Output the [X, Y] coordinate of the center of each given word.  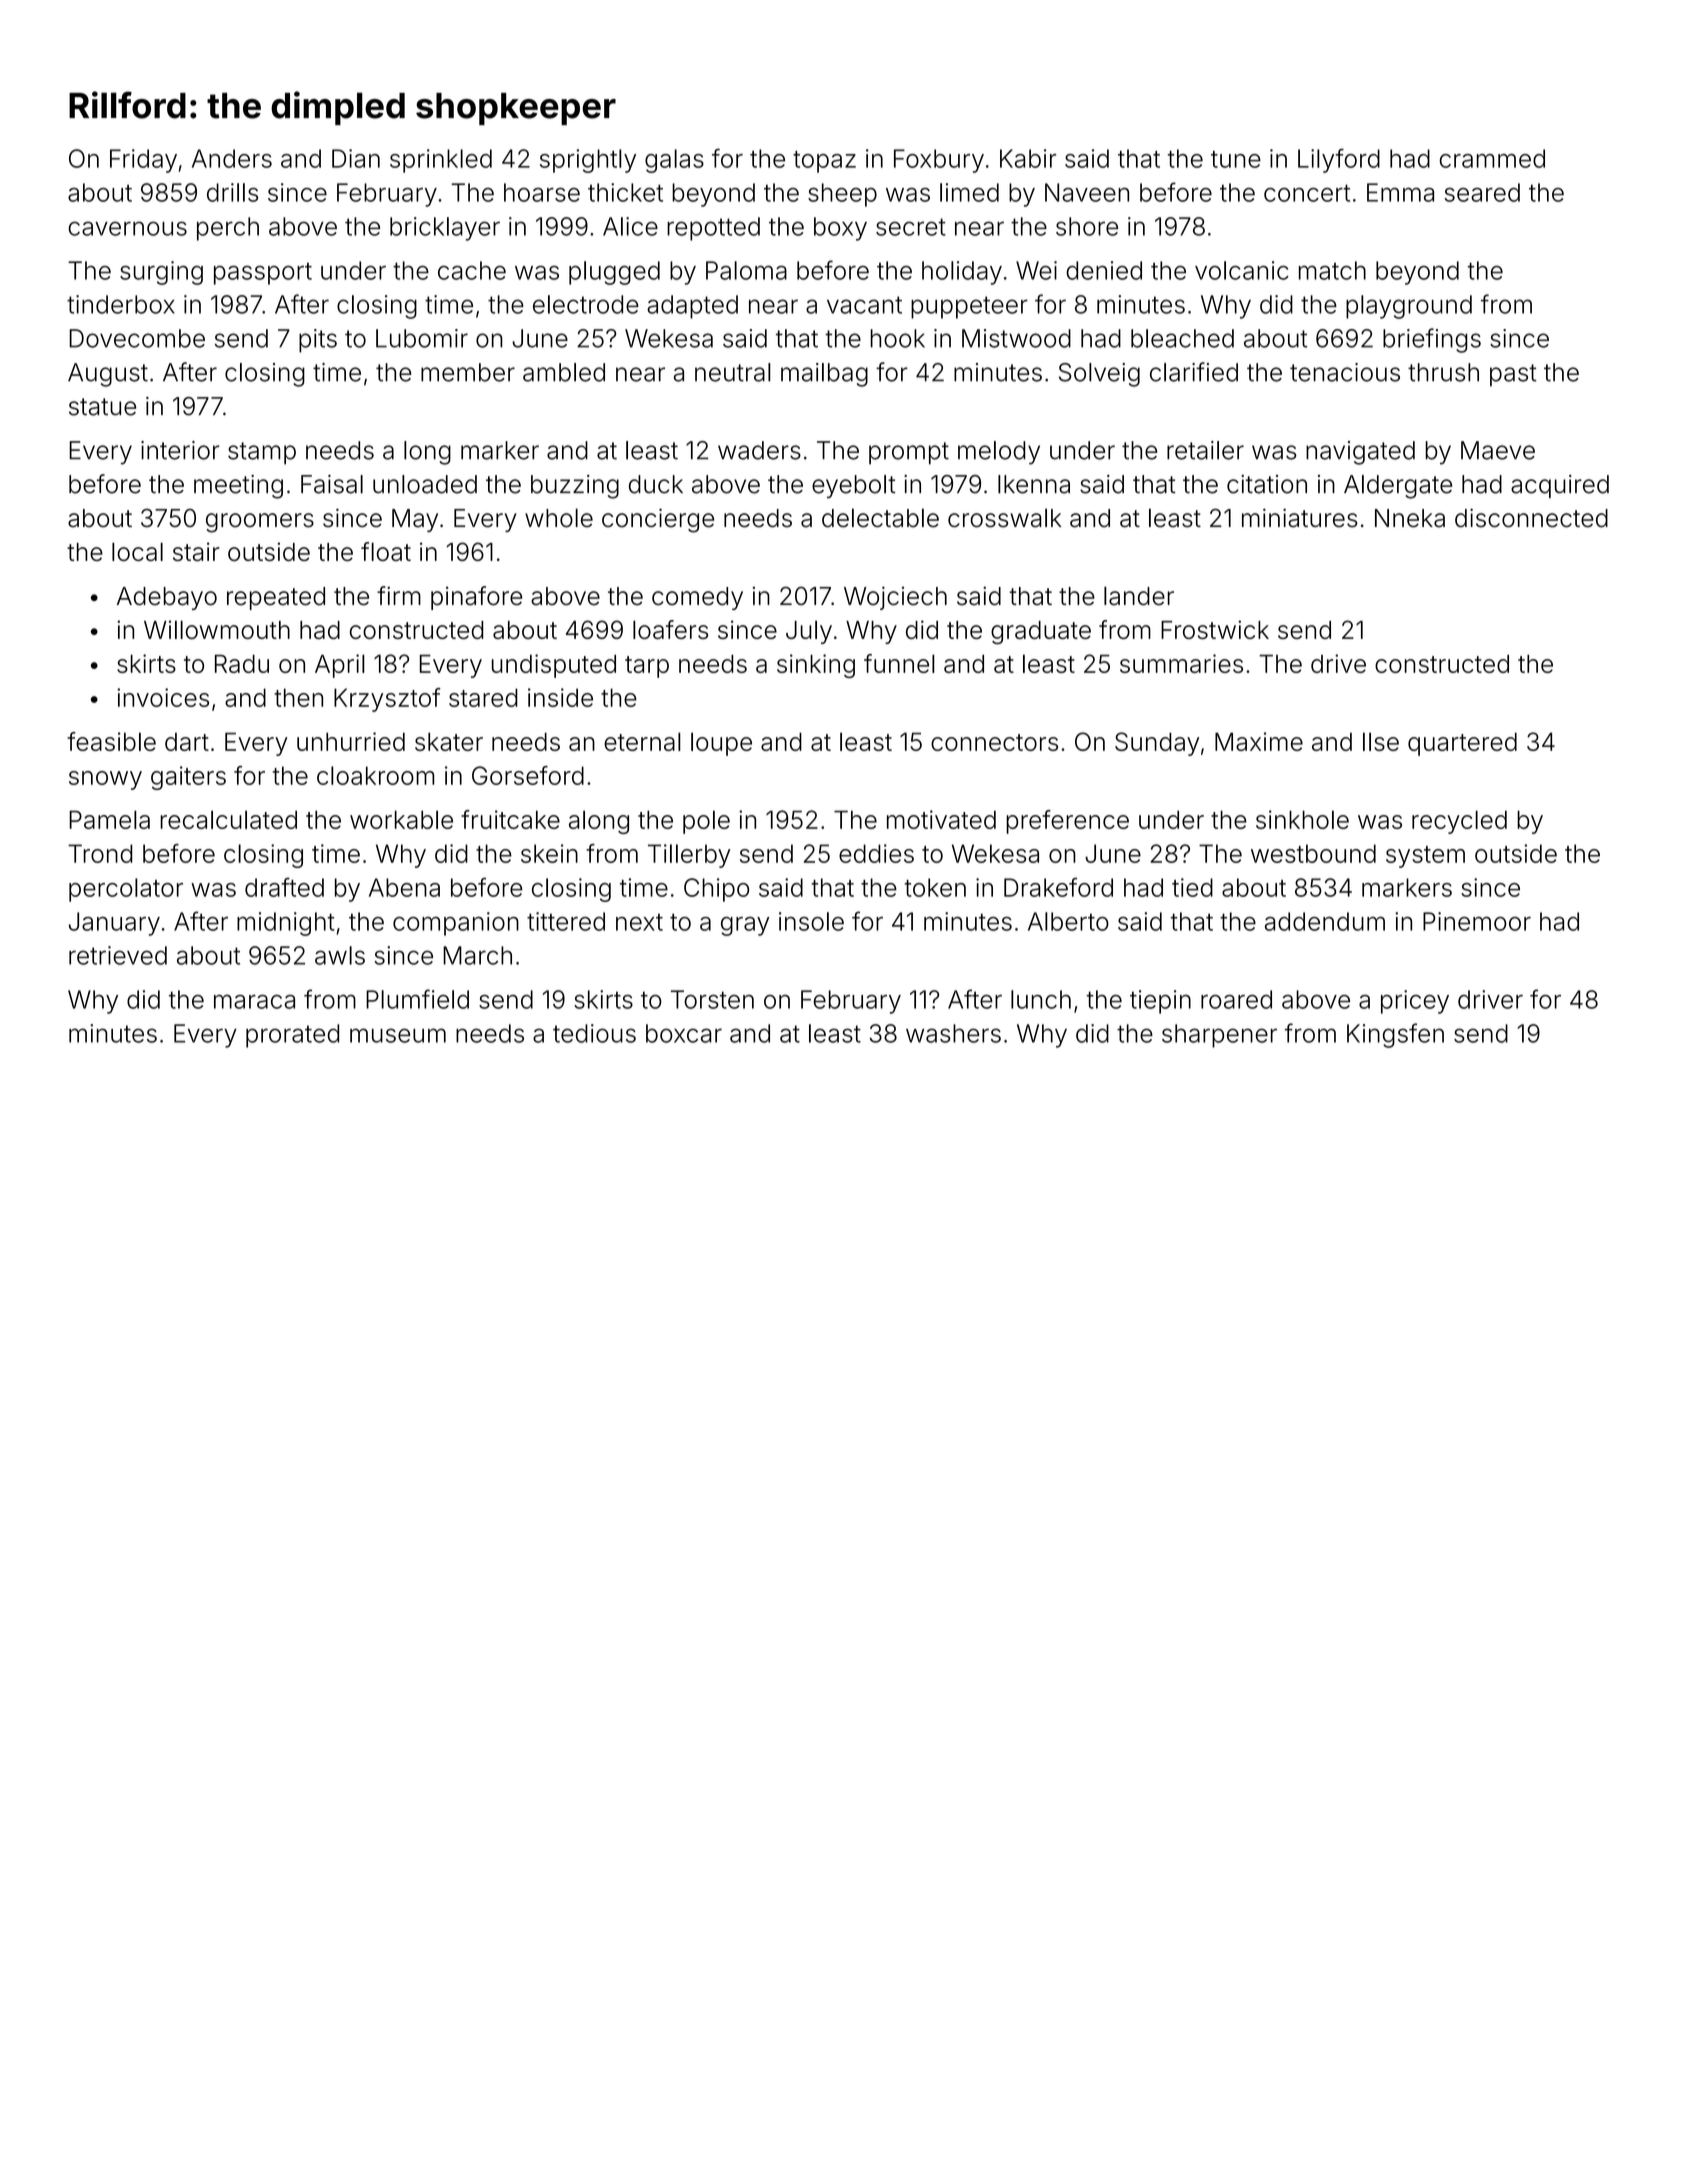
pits [318, 341]
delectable [880, 518]
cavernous [127, 228]
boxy [840, 229]
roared [1236, 999]
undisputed [554, 666]
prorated [292, 1036]
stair [196, 551]
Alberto [1068, 921]
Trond [100, 853]
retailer [1205, 450]
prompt [909, 453]
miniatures [1300, 518]
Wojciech [895, 598]
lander [1139, 596]
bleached [1182, 338]
